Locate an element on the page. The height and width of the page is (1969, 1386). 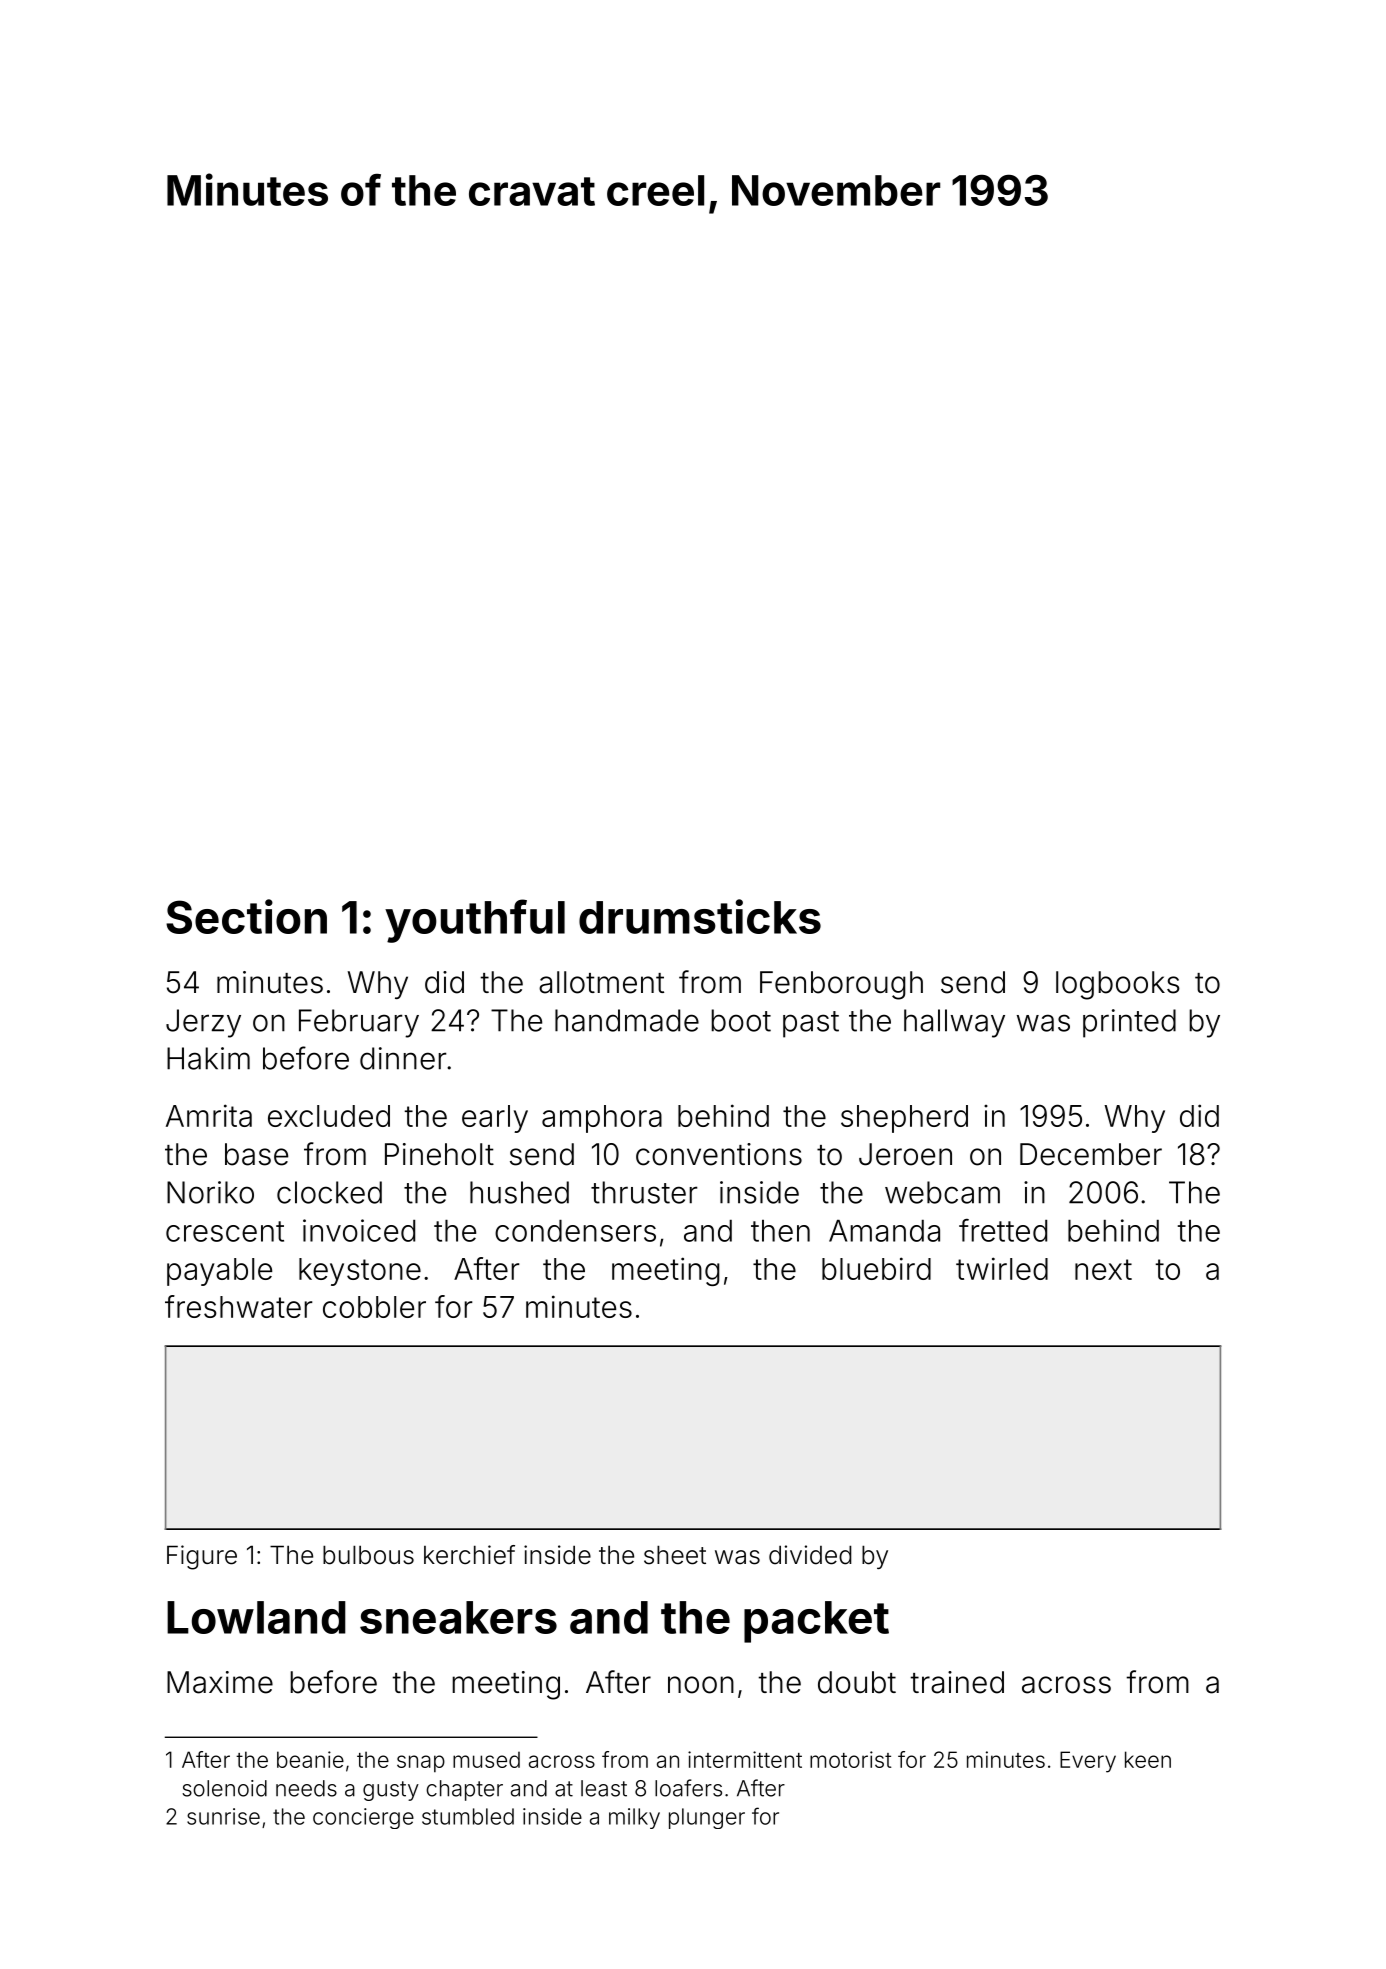
condensers is located at coordinates (575, 1231).
